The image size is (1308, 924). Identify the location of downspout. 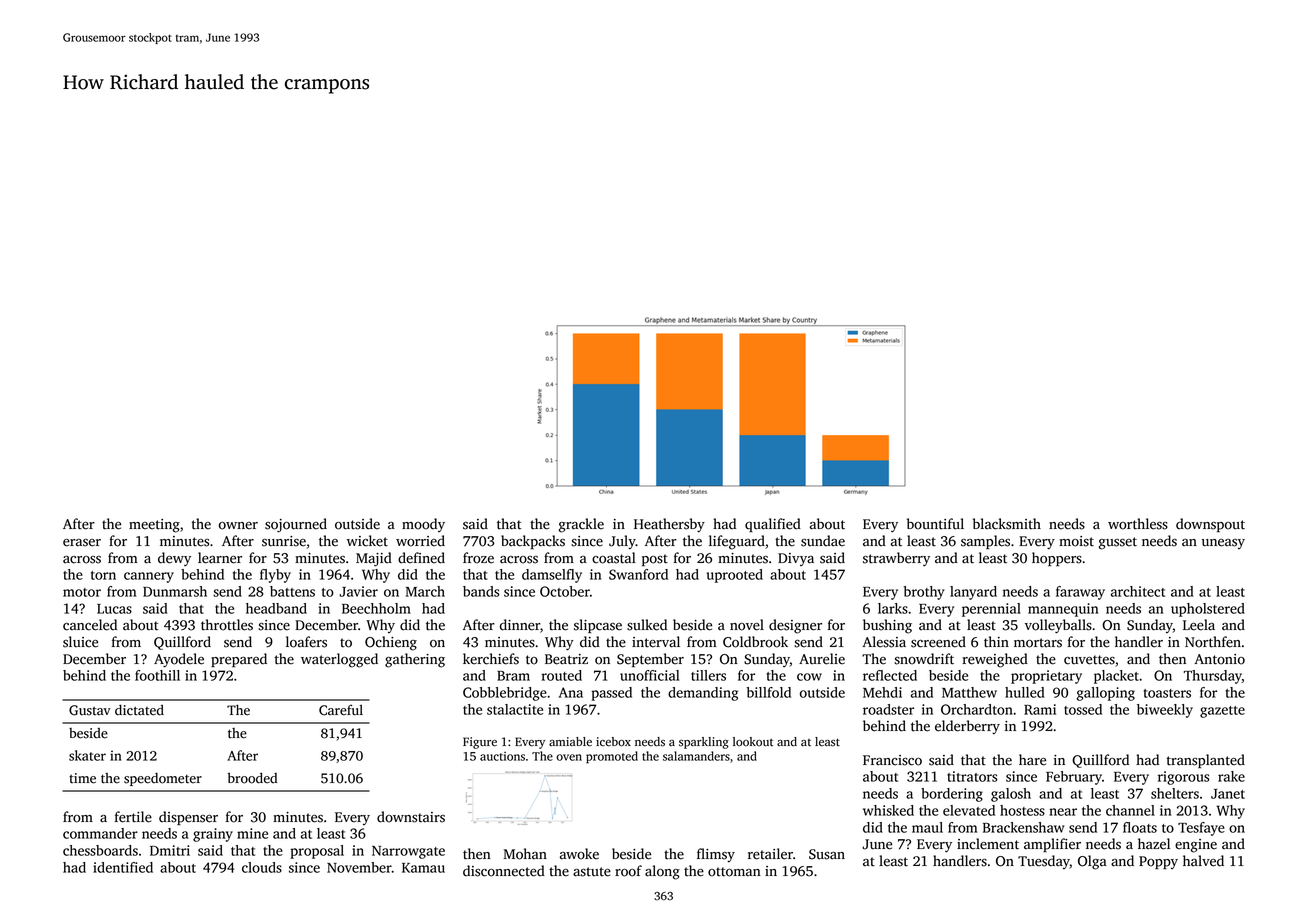
(1210, 525).
